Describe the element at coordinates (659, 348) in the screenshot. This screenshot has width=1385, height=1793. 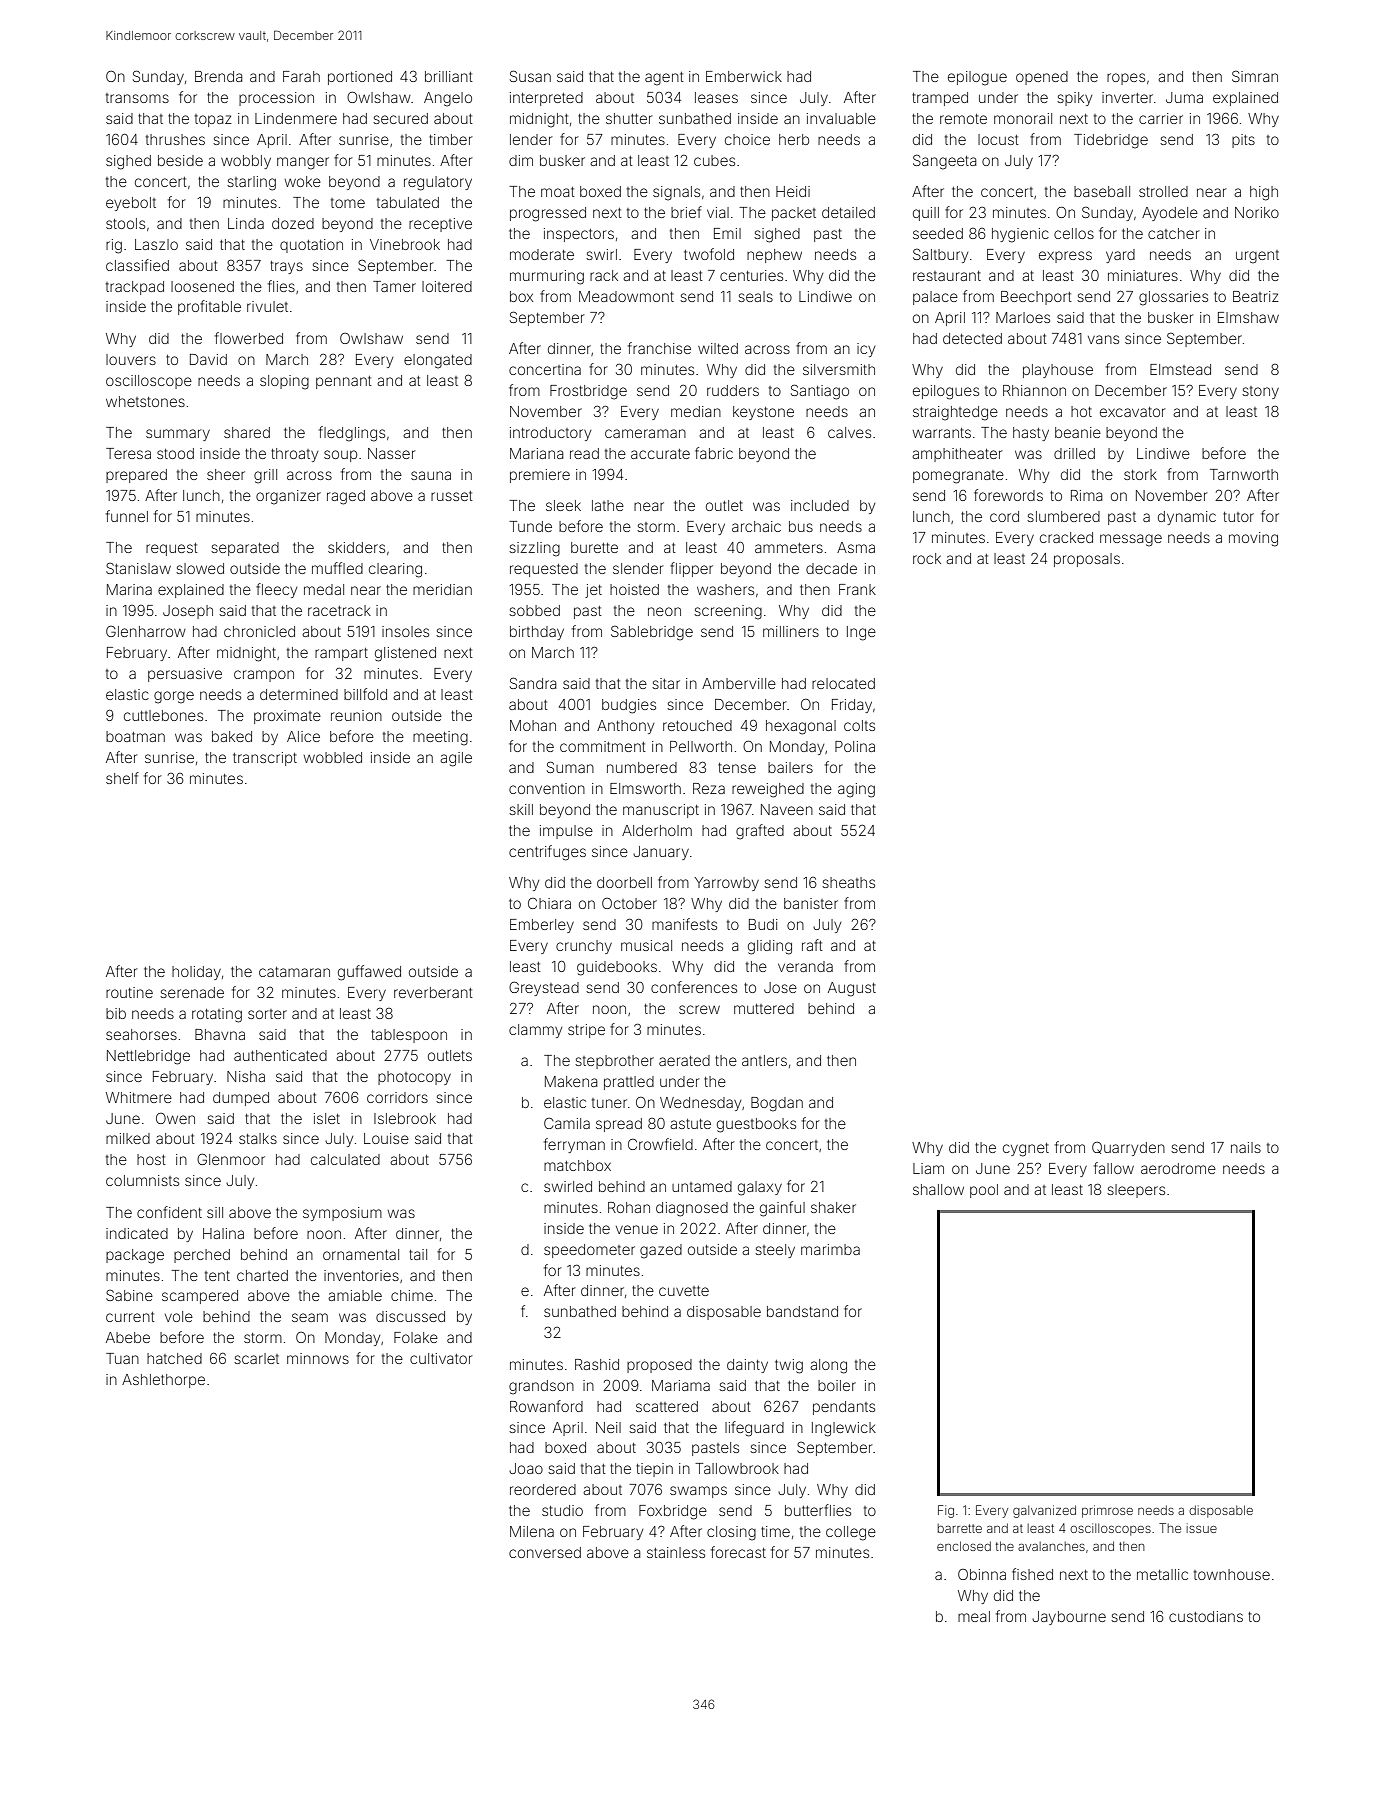
I see `franchise` at that location.
